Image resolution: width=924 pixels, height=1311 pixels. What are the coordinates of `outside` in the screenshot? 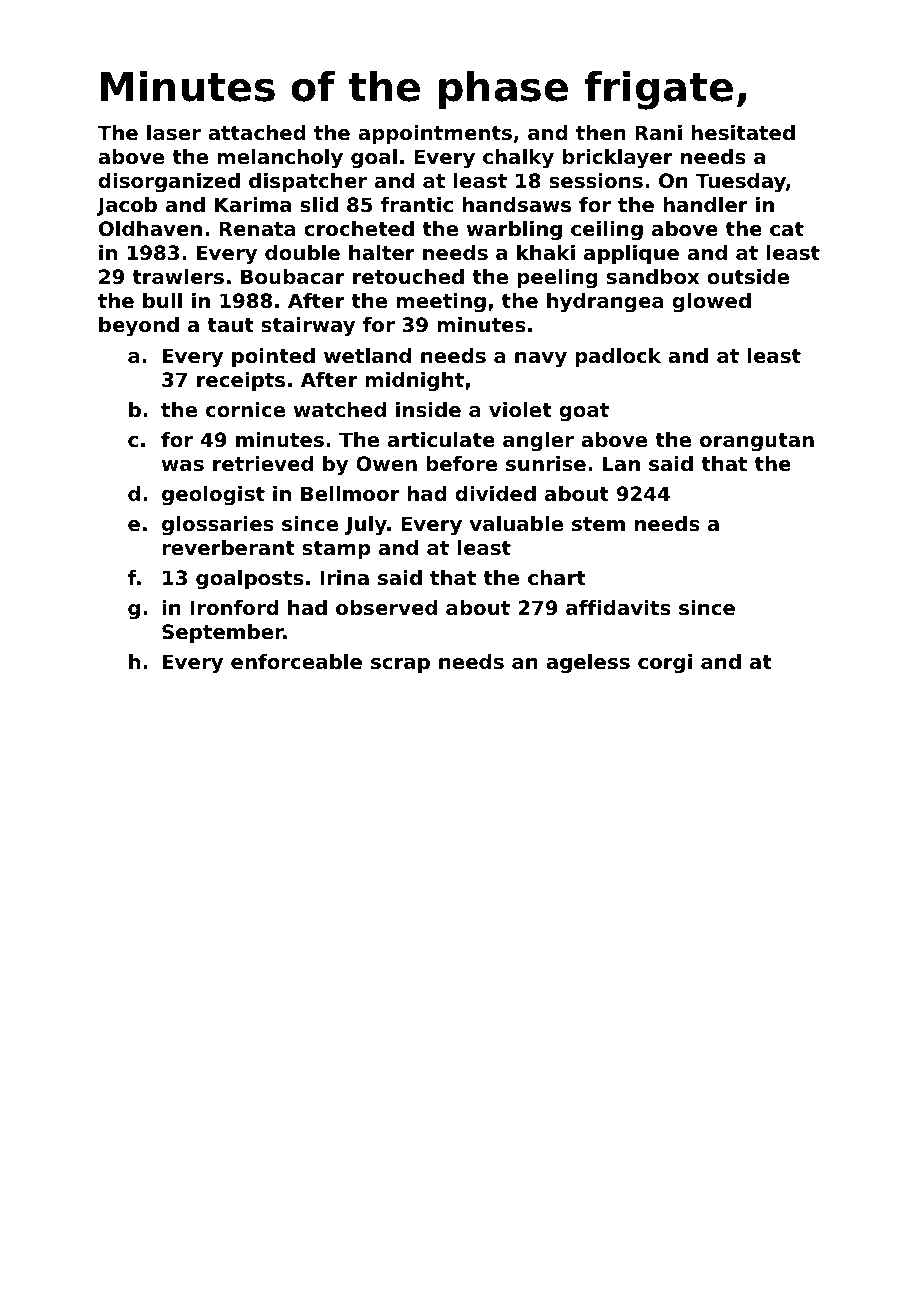 It's located at (748, 277).
